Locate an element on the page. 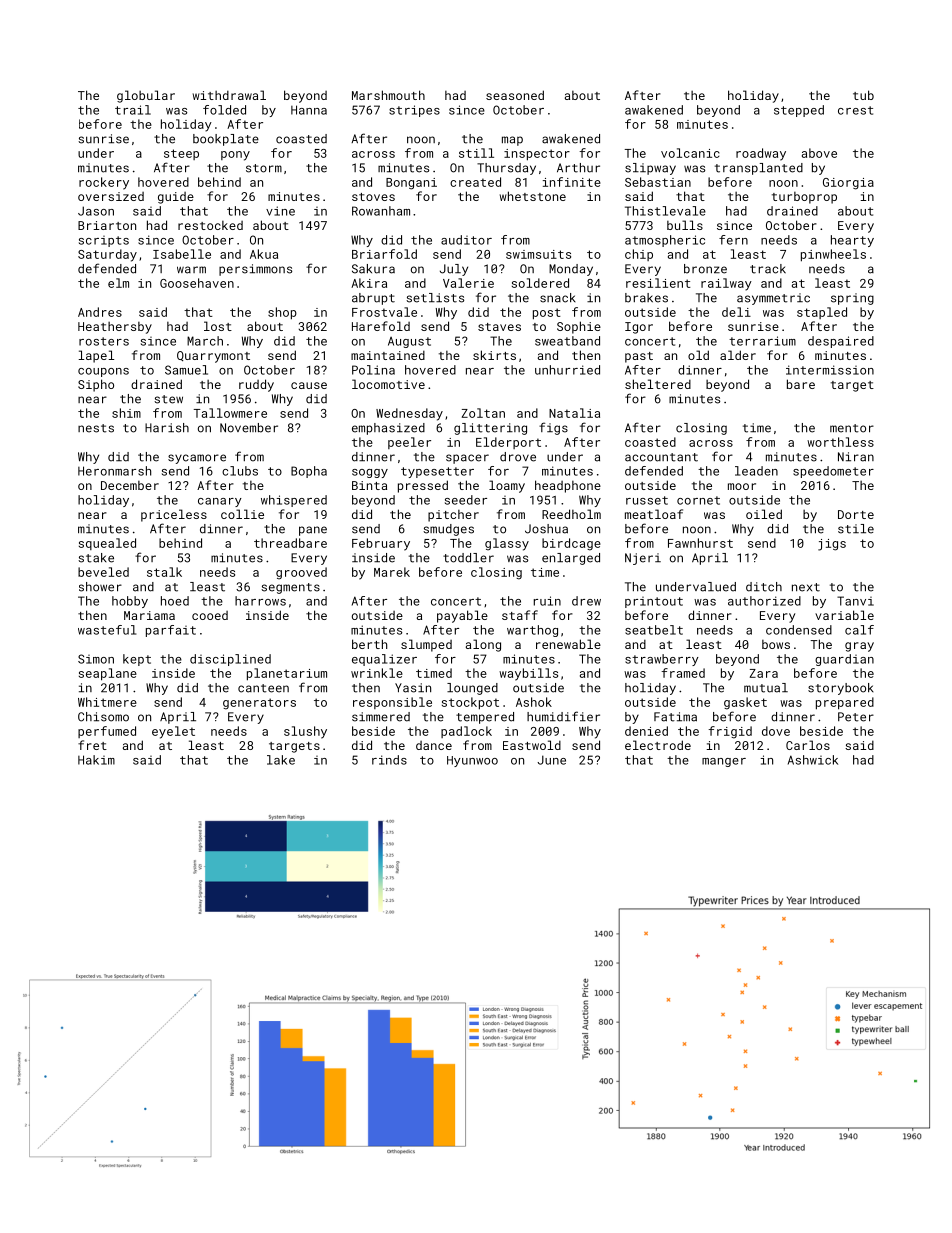 Image resolution: width=952 pixels, height=1233 pixels. shop is located at coordinates (282, 313).
